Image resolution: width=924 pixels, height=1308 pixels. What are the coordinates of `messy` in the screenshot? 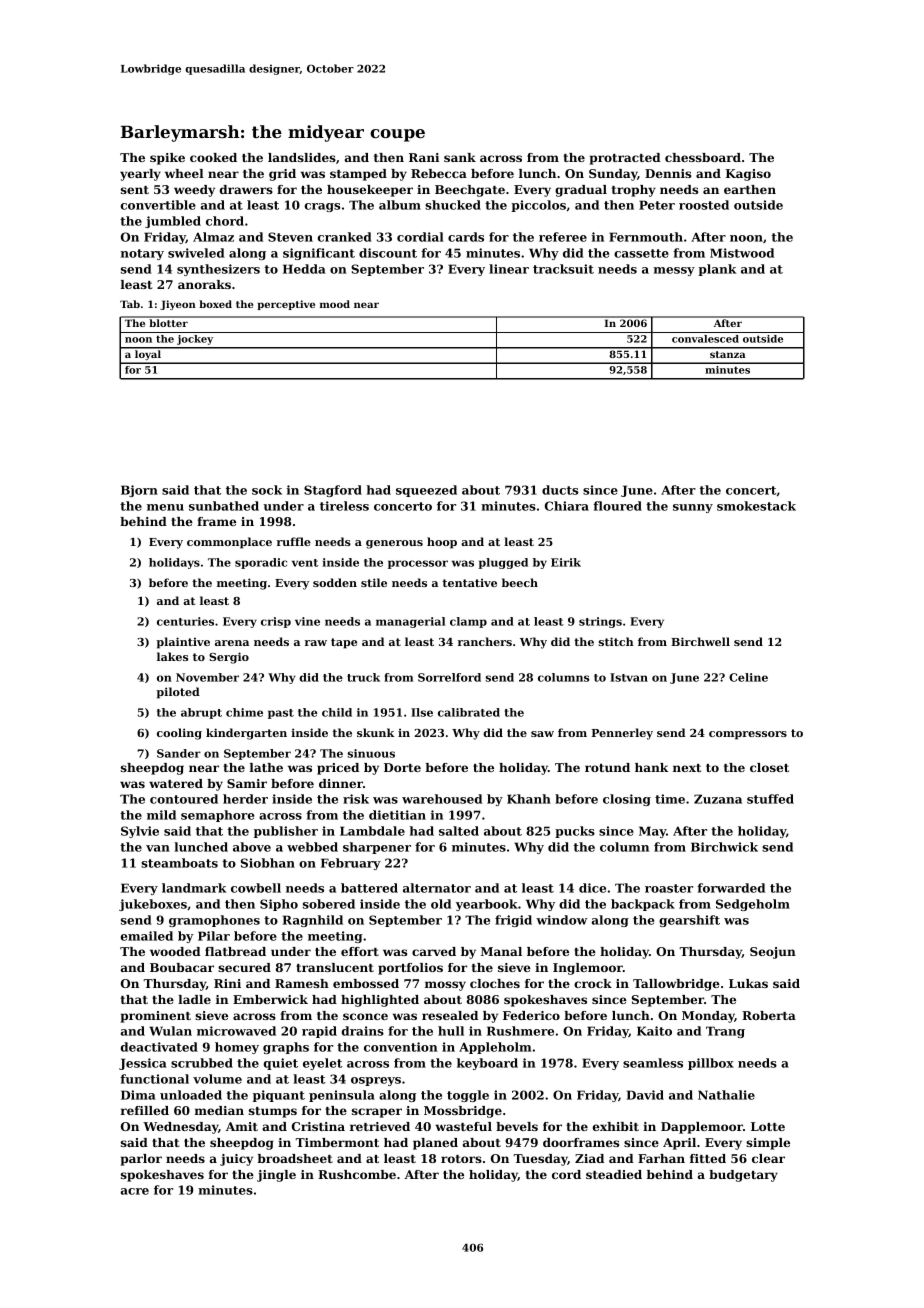 It's located at (674, 271).
